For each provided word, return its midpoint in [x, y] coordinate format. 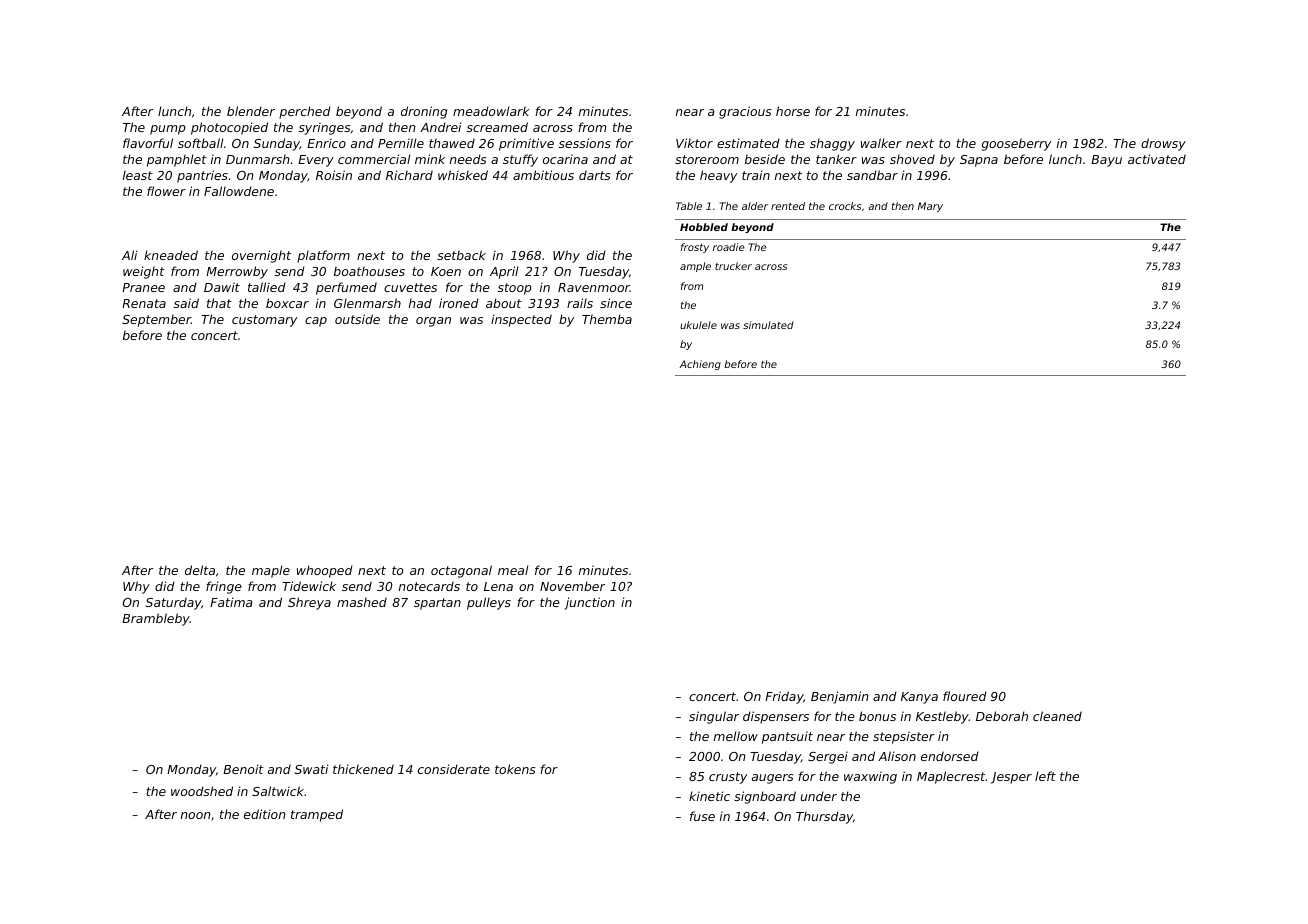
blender [251, 111]
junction [589, 603]
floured [965, 696]
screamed [497, 127]
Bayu [1106, 161]
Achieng [700, 365]
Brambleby [156, 619]
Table [689, 206]
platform [323, 256]
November [572, 586]
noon [195, 815]
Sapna [979, 161]
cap [316, 322]
